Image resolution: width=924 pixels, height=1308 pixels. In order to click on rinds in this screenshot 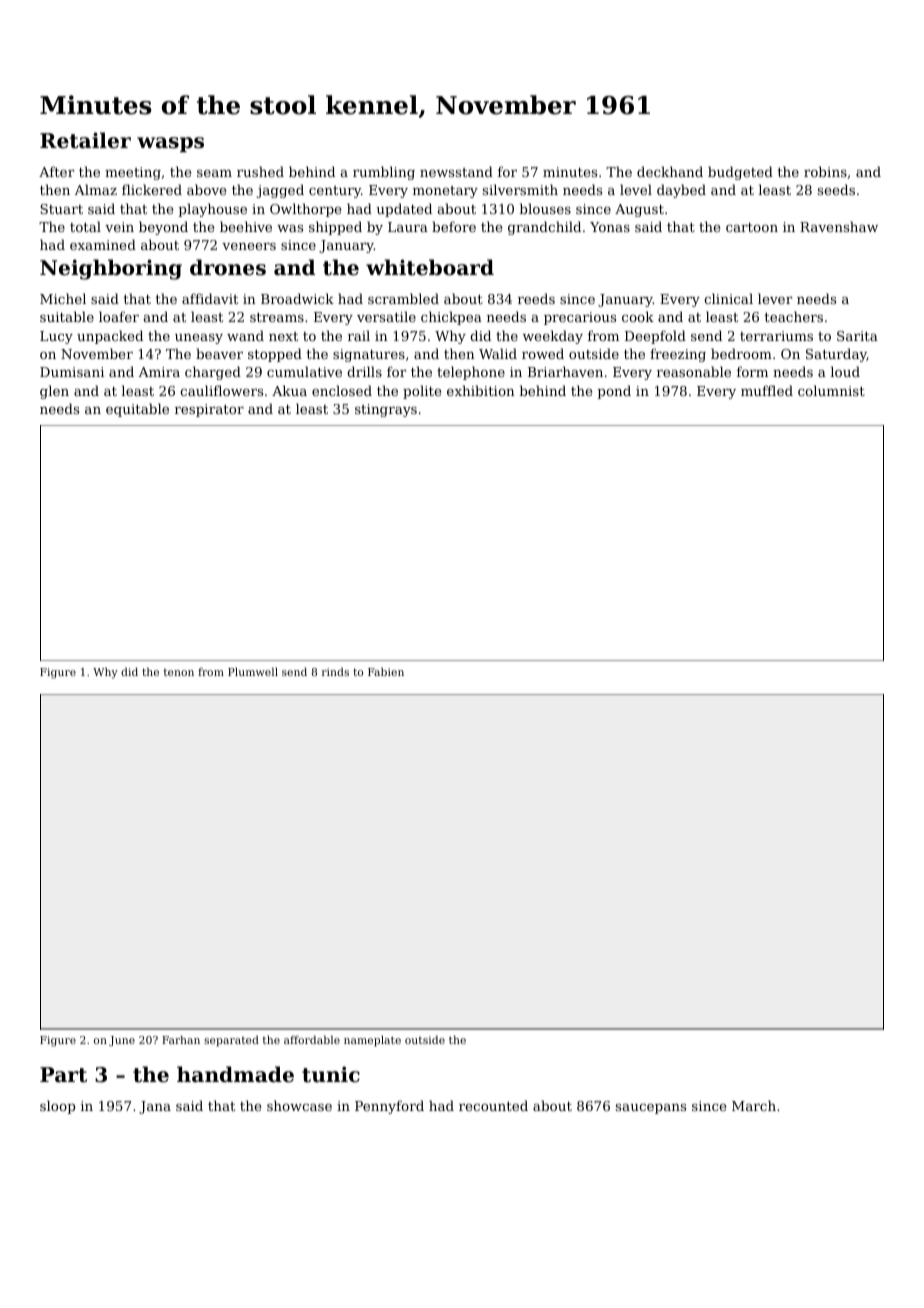, I will do `click(335, 671)`.
